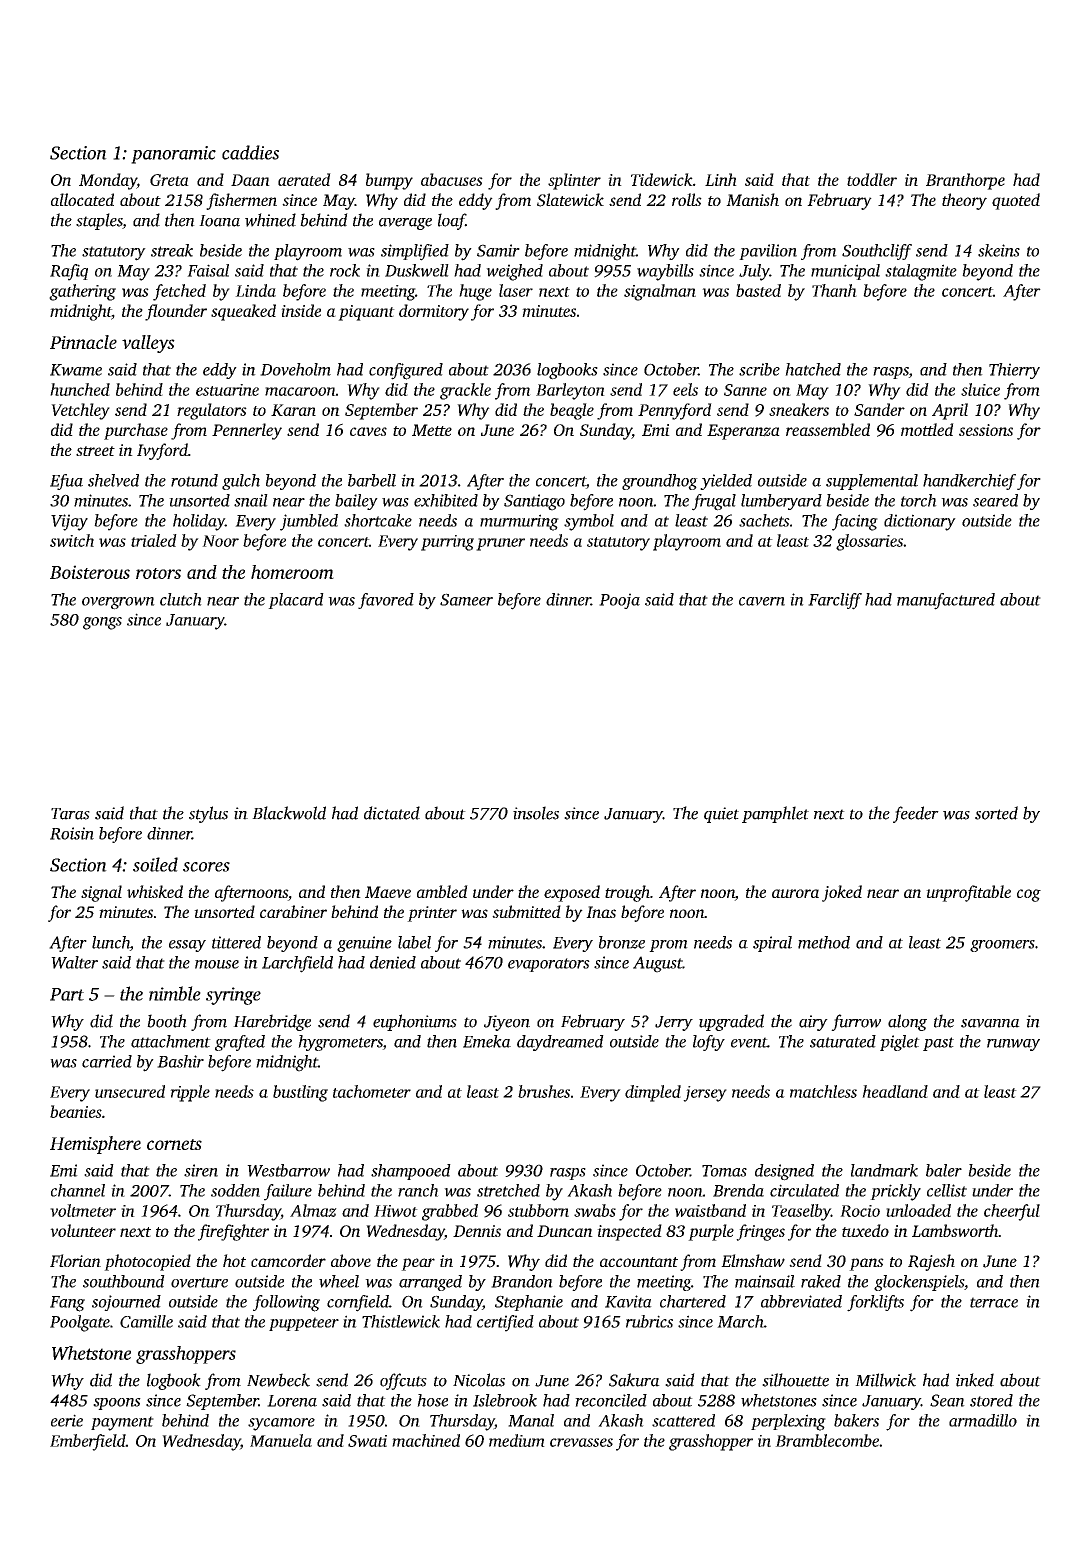 The width and height of the screenshot is (1090, 1541). What do you see at coordinates (415, 1022) in the screenshot?
I see `euphoniums` at bounding box center [415, 1022].
